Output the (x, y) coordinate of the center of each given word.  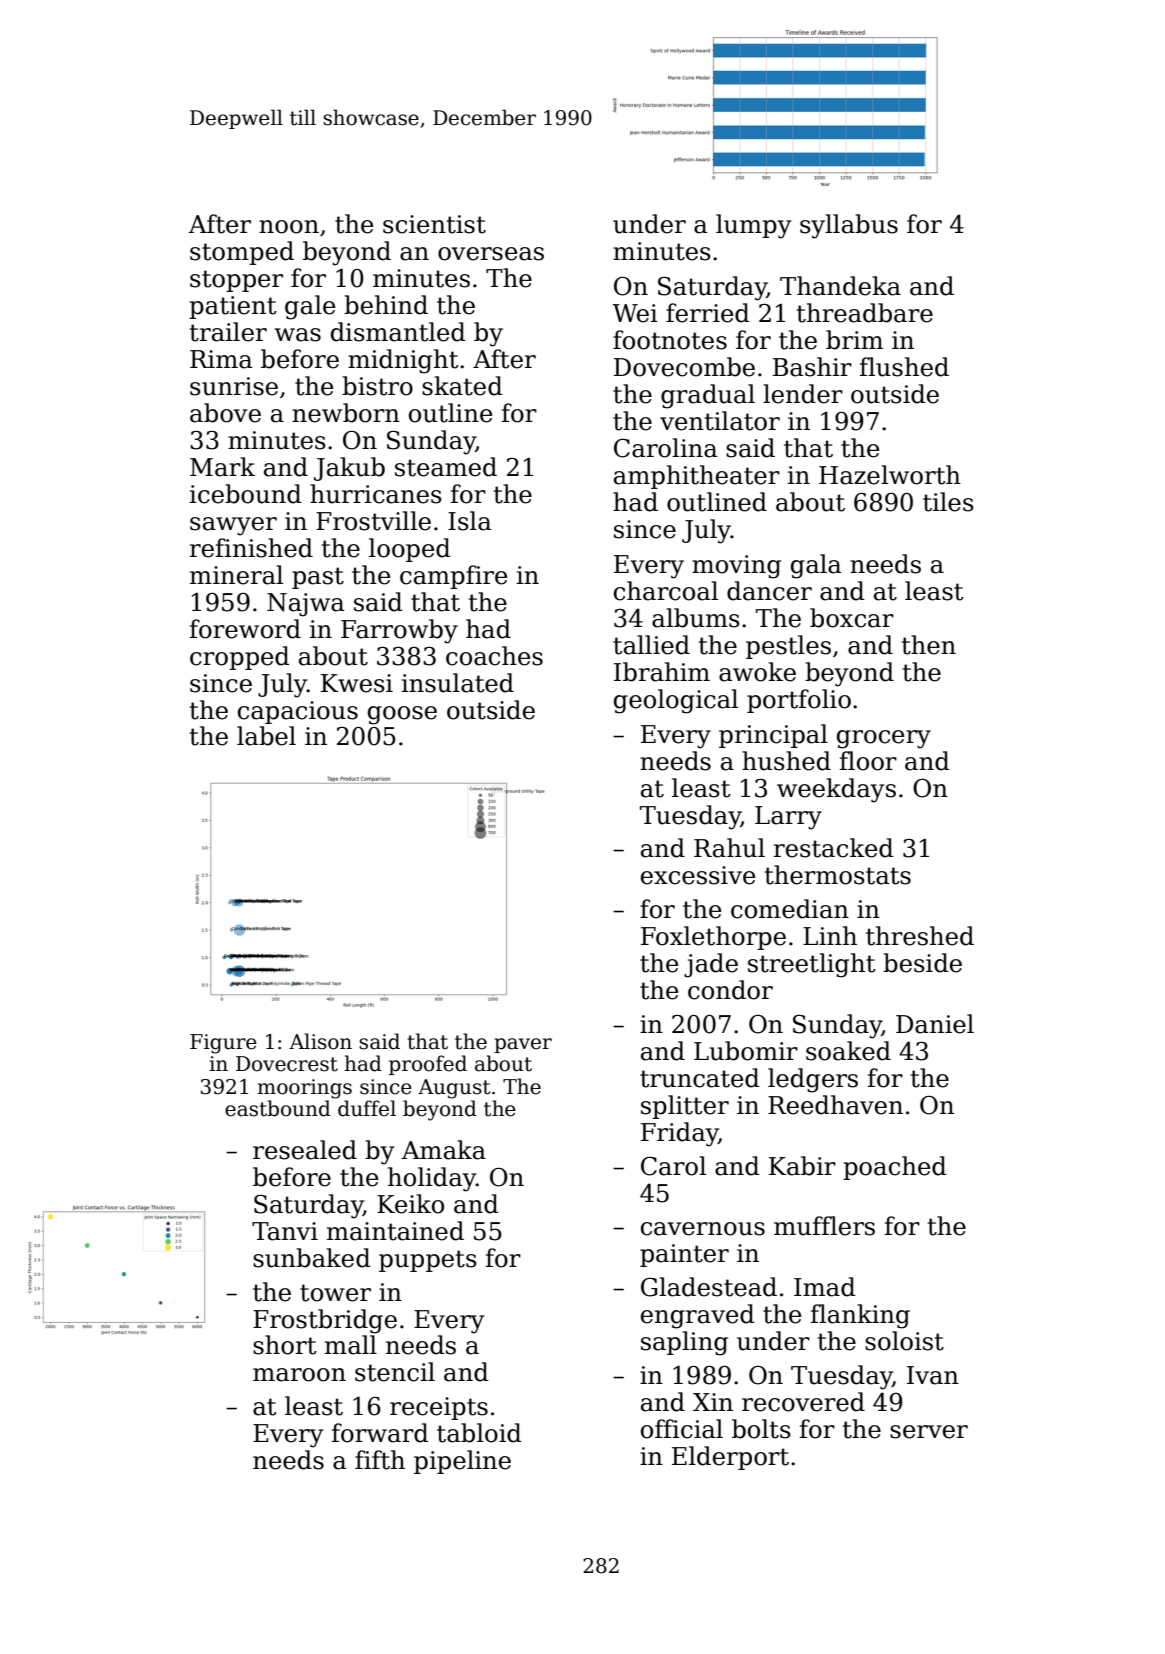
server (929, 1432)
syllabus (849, 226)
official (682, 1429)
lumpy (753, 226)
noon (289, 227)
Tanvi (285, 1231)
